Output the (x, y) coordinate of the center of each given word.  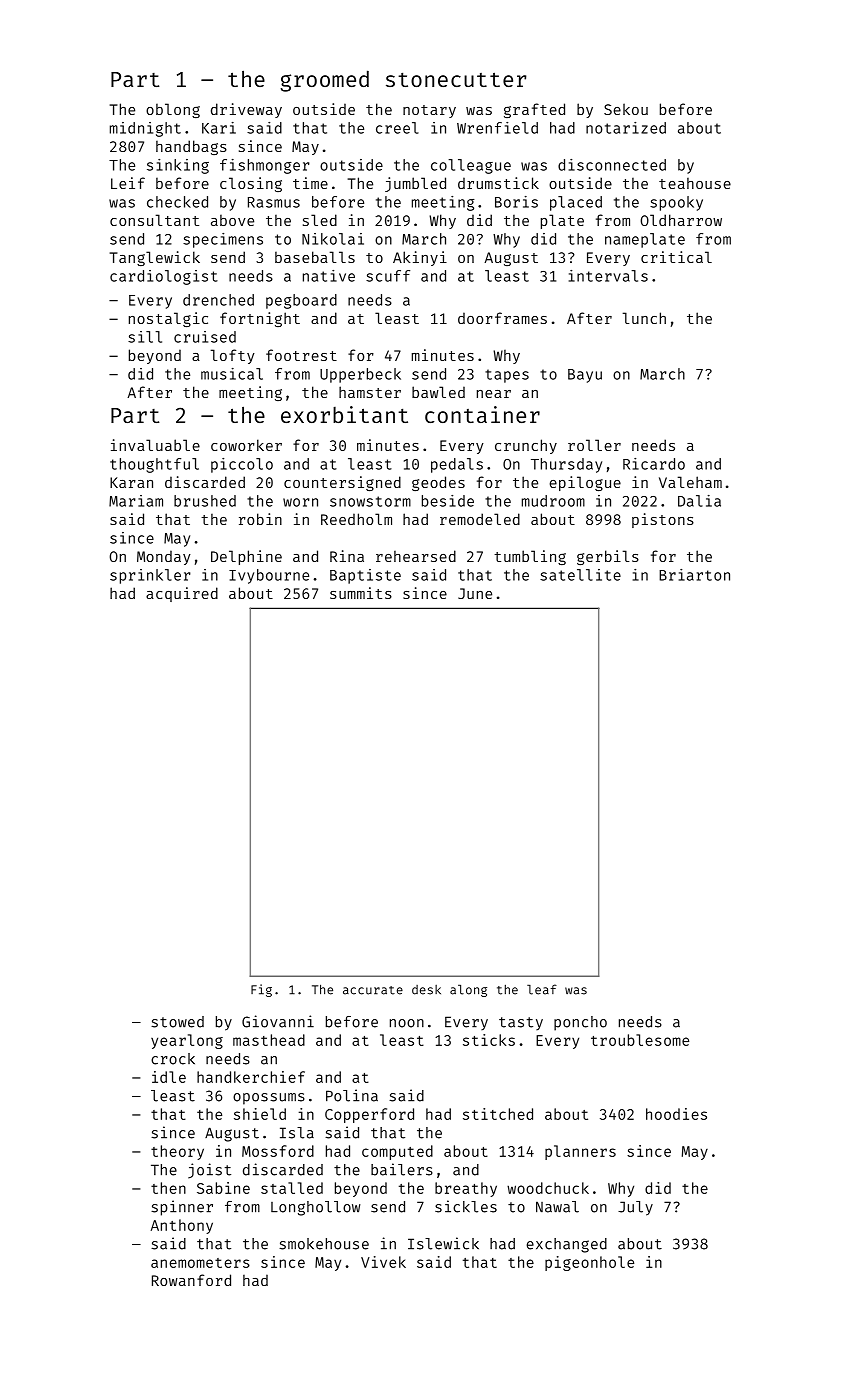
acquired (182, 594)
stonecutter (456, 79)
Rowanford (191, 1280)
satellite (580, 575)
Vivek (383, 1262)
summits (361, 593)
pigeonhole (589, 1263)
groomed (325, 81)
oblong (173, 110)
